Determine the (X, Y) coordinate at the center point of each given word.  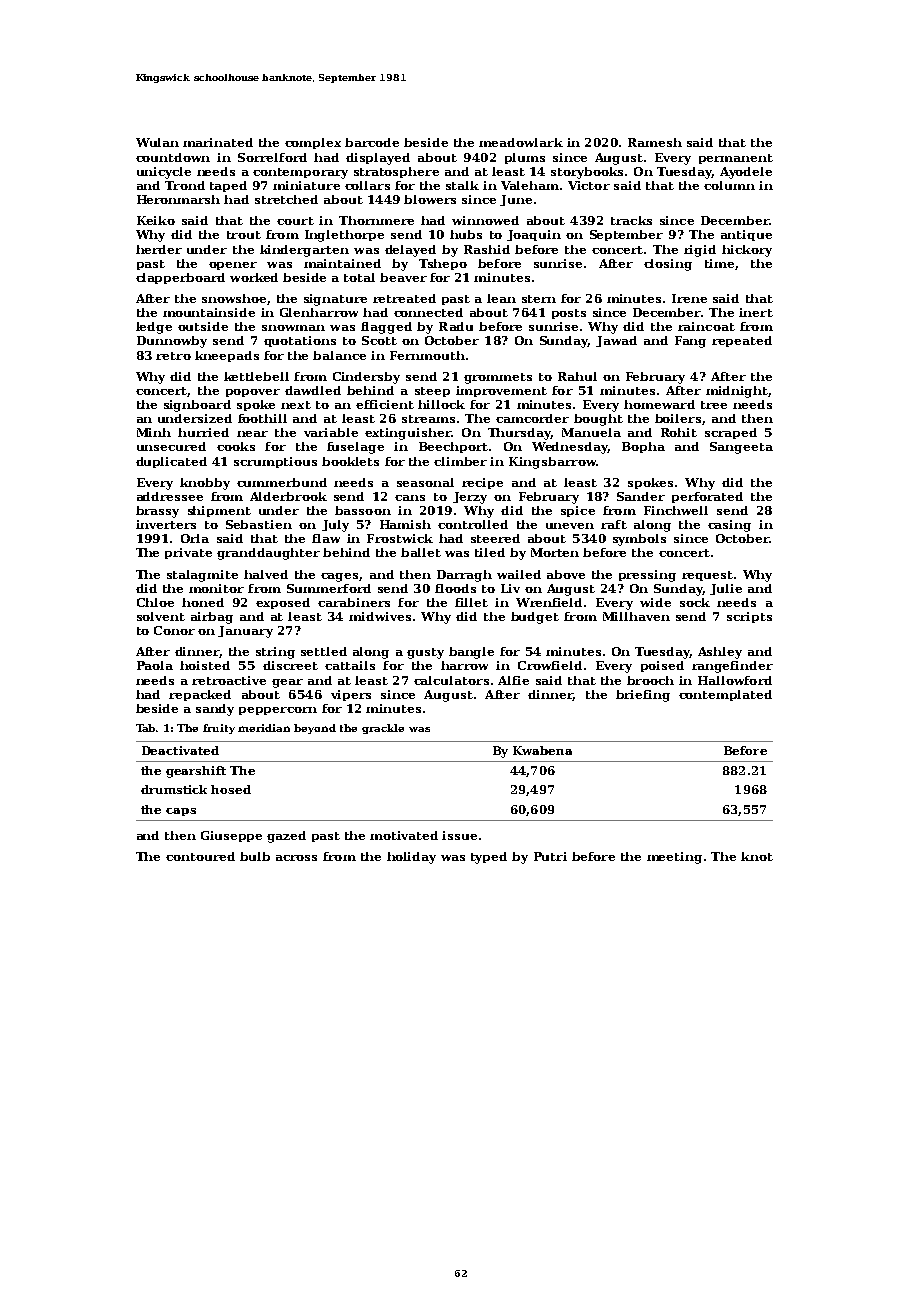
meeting (674, 858)
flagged (386, 328)
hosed (231, 789)
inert (756, 312)
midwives (380, 616)
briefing (643, 696)
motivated (404, 835)
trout (244, 235)
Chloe (155, 602)
